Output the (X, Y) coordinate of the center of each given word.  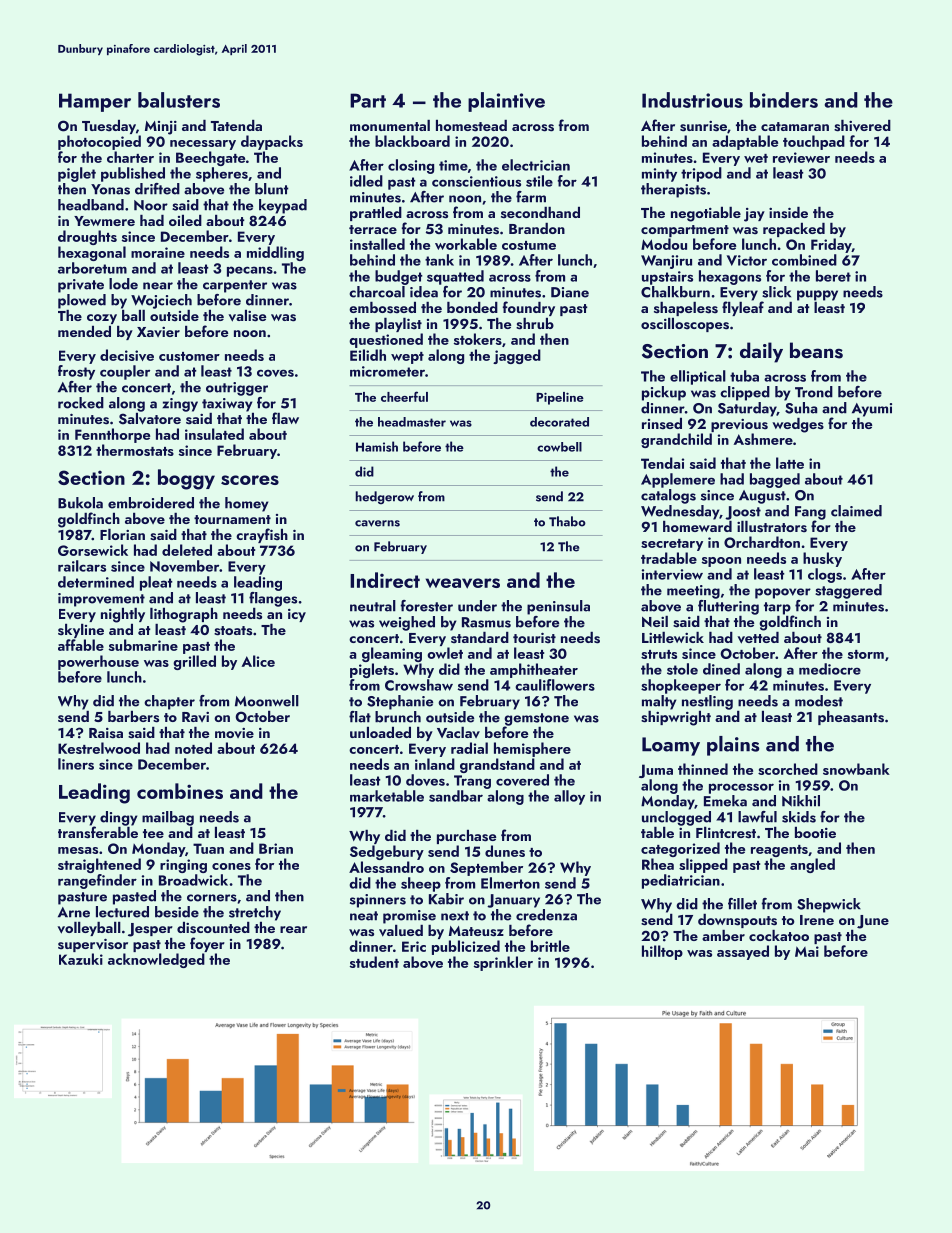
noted (193, 748)
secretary (672, 545)
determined (96, 582)
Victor (747, 260)
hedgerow (384, 497)
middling (275, 253)
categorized (680, 849)
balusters (179, 100)
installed (377, 244)
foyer (207, 944)
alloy (569, 797)
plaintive (506, 102)
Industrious (692, 100)
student (374, 962)
